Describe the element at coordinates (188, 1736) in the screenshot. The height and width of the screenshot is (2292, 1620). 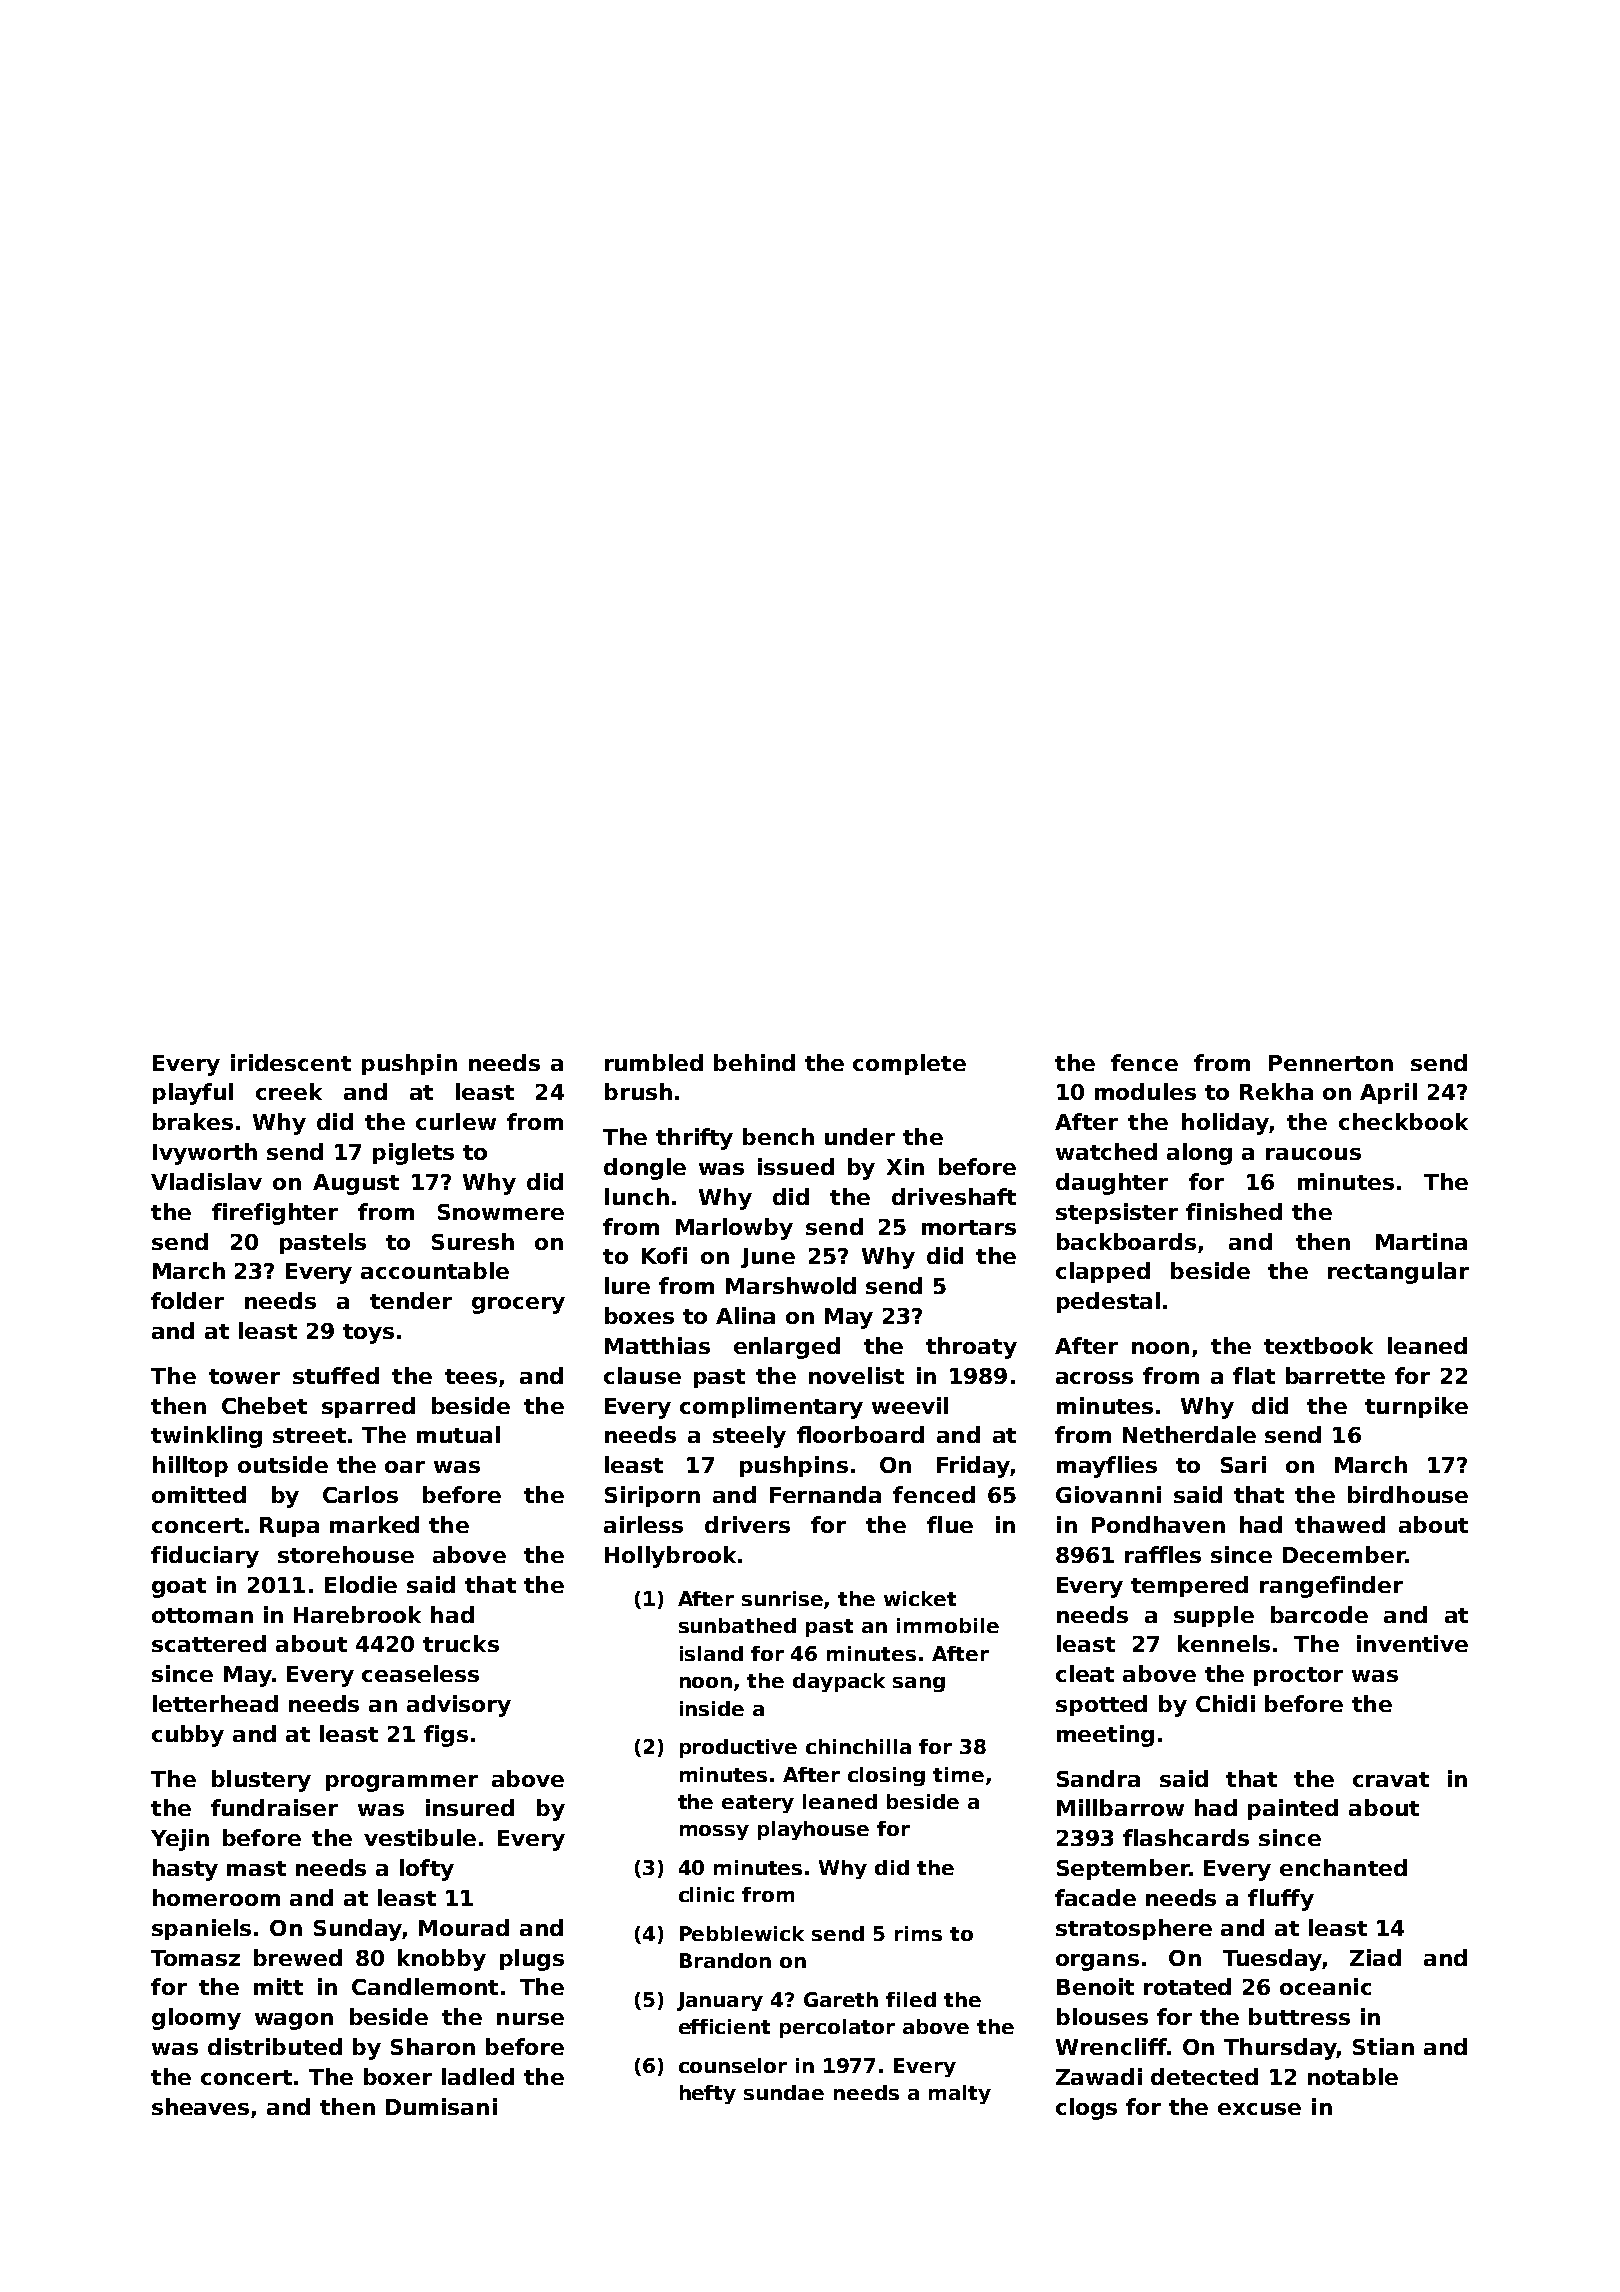
I see `cubby` at that location.
